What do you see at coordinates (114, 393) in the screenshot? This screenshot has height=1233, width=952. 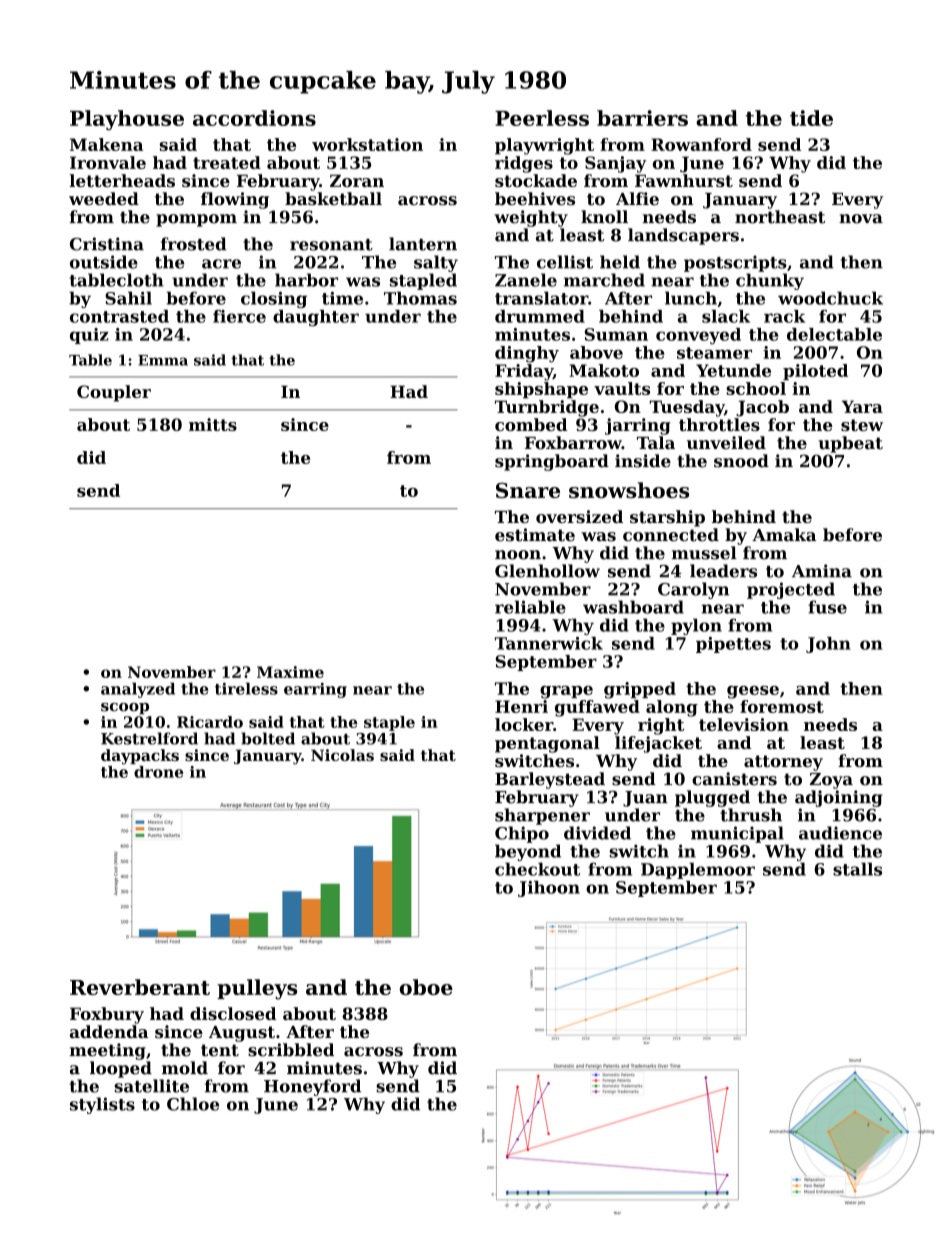 I see `Coupler` at bounding box center [114, 393].
